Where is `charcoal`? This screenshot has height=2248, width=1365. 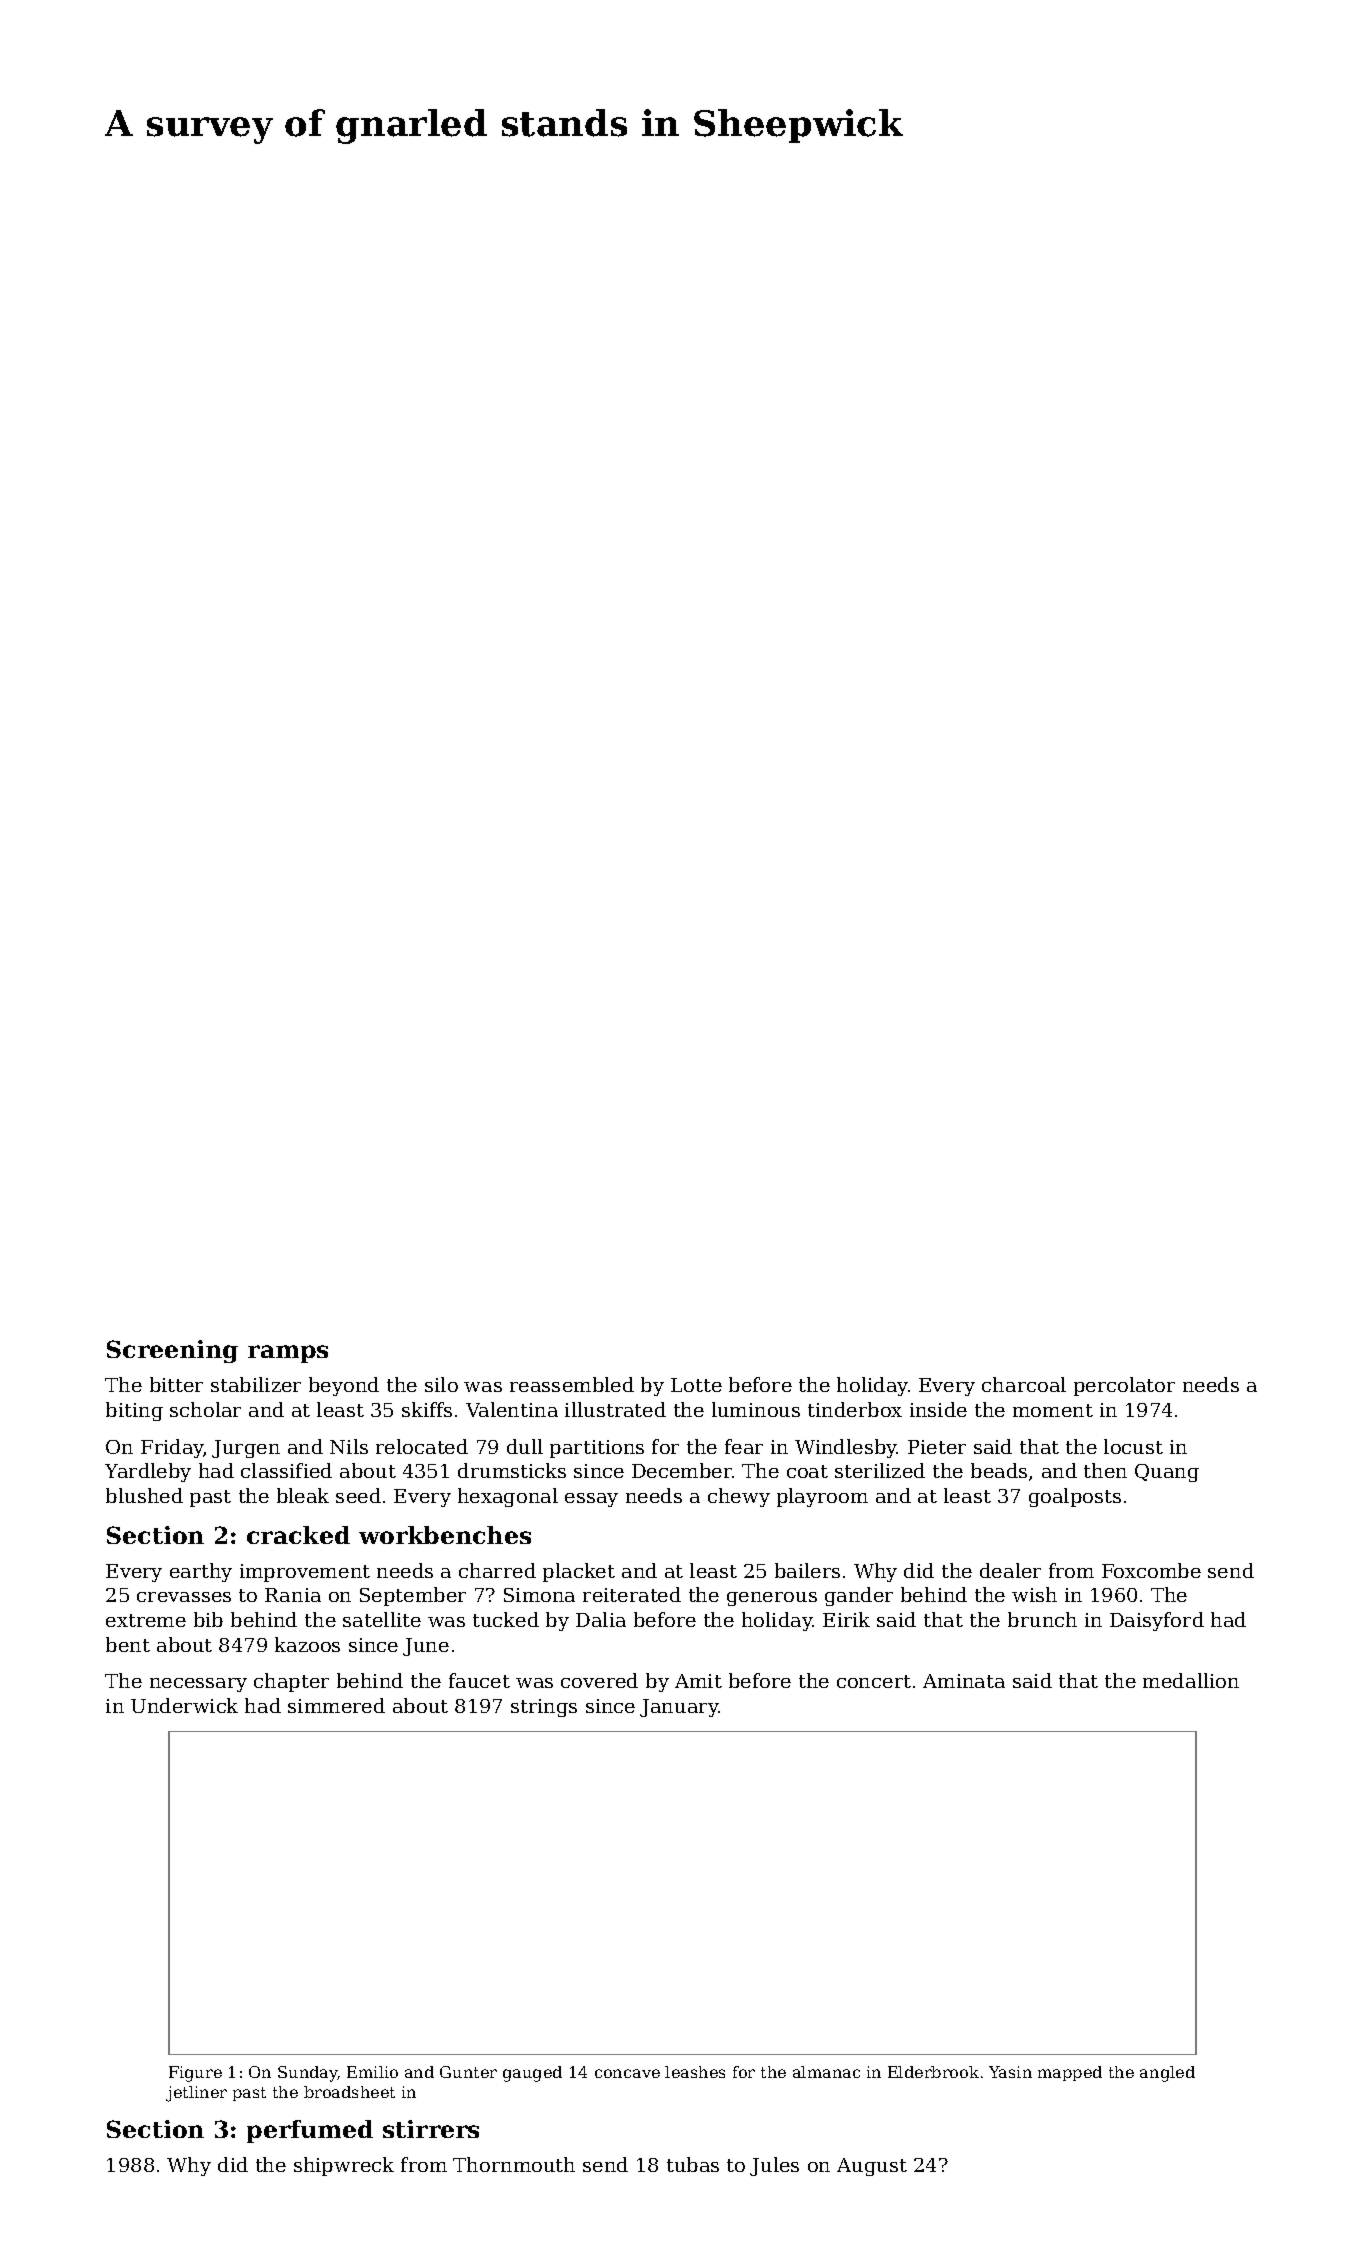 charcoal is located at coordinates (1024, 1384).
